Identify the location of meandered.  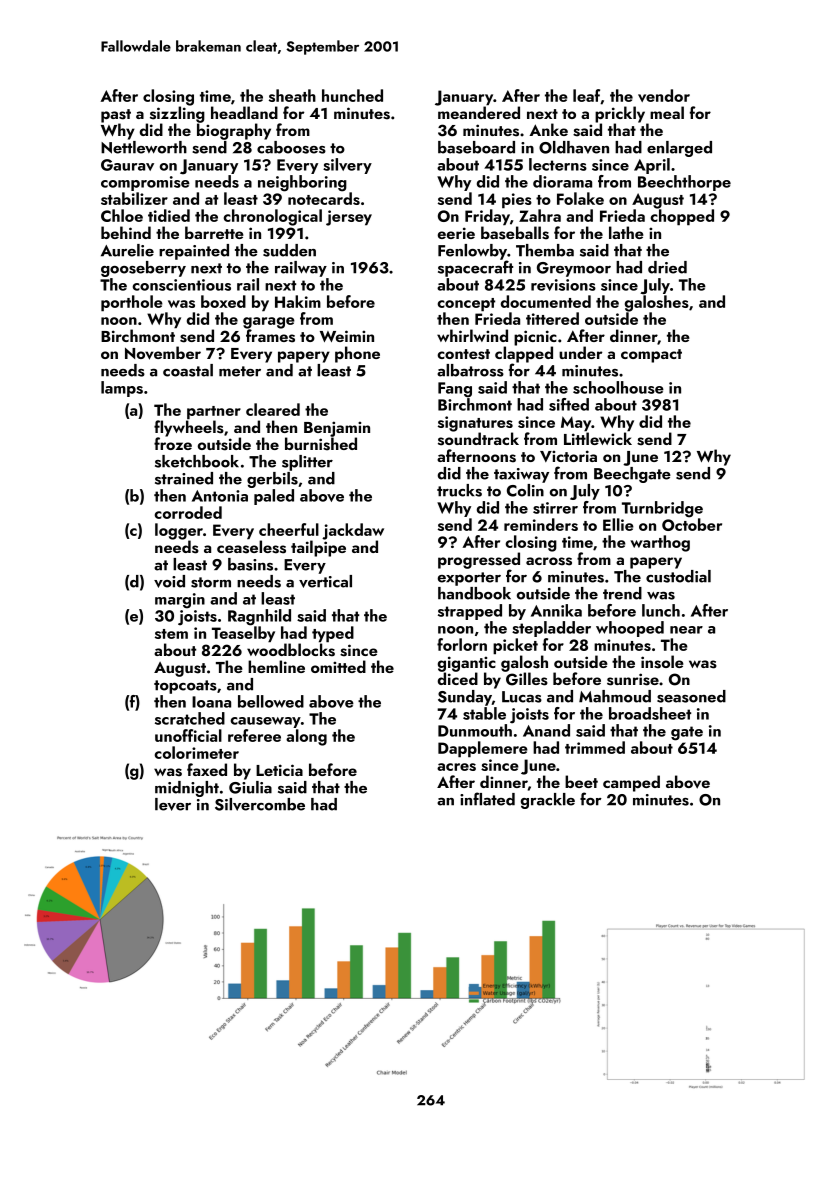
(479, 112).
